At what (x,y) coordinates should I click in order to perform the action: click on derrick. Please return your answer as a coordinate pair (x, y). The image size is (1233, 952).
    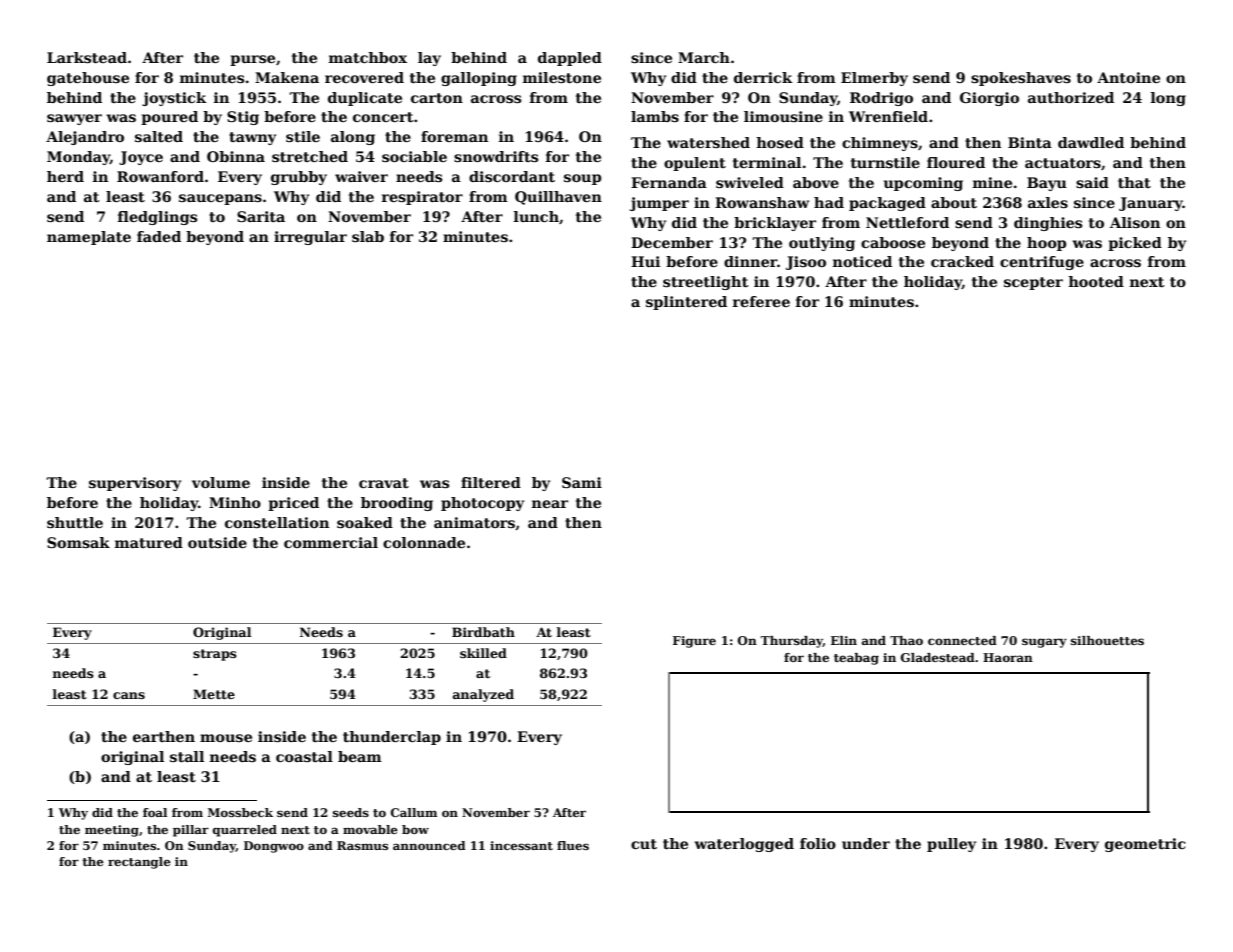
    Looking at the image, I should click on (763, 77).
